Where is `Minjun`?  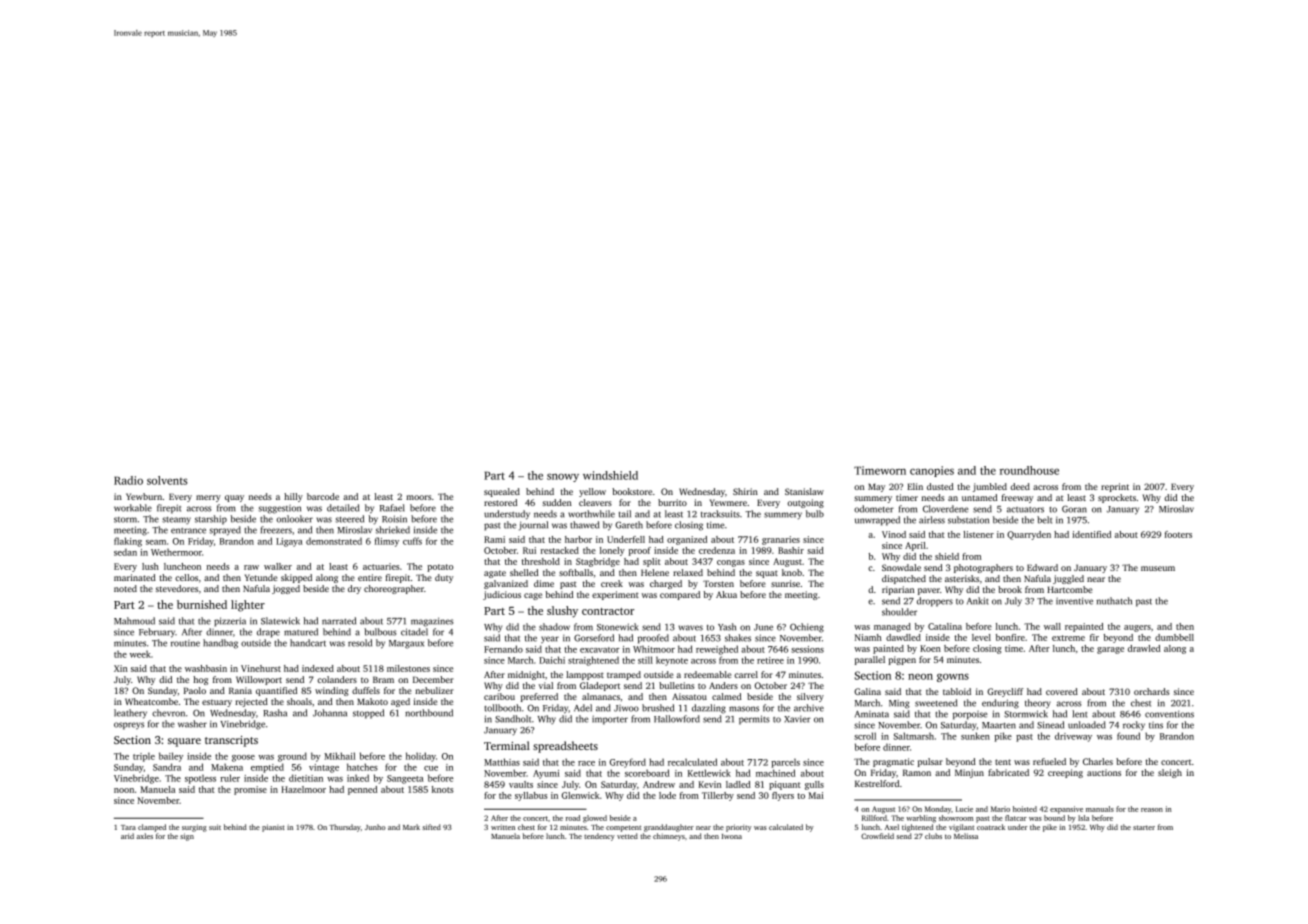 Minjun is located at coordinates (969, 773).
